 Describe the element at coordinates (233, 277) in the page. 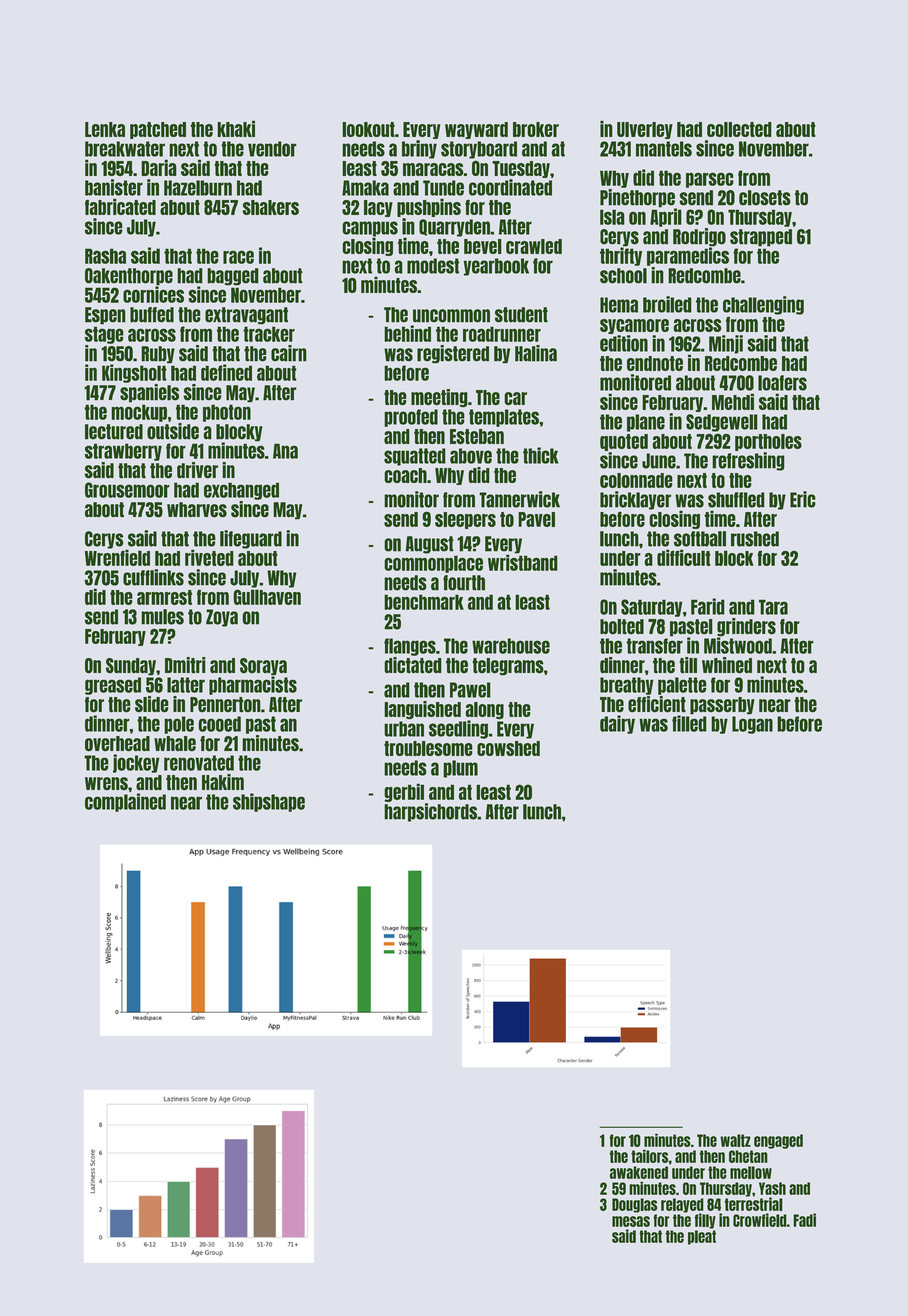

I see `bagged` at that location.
